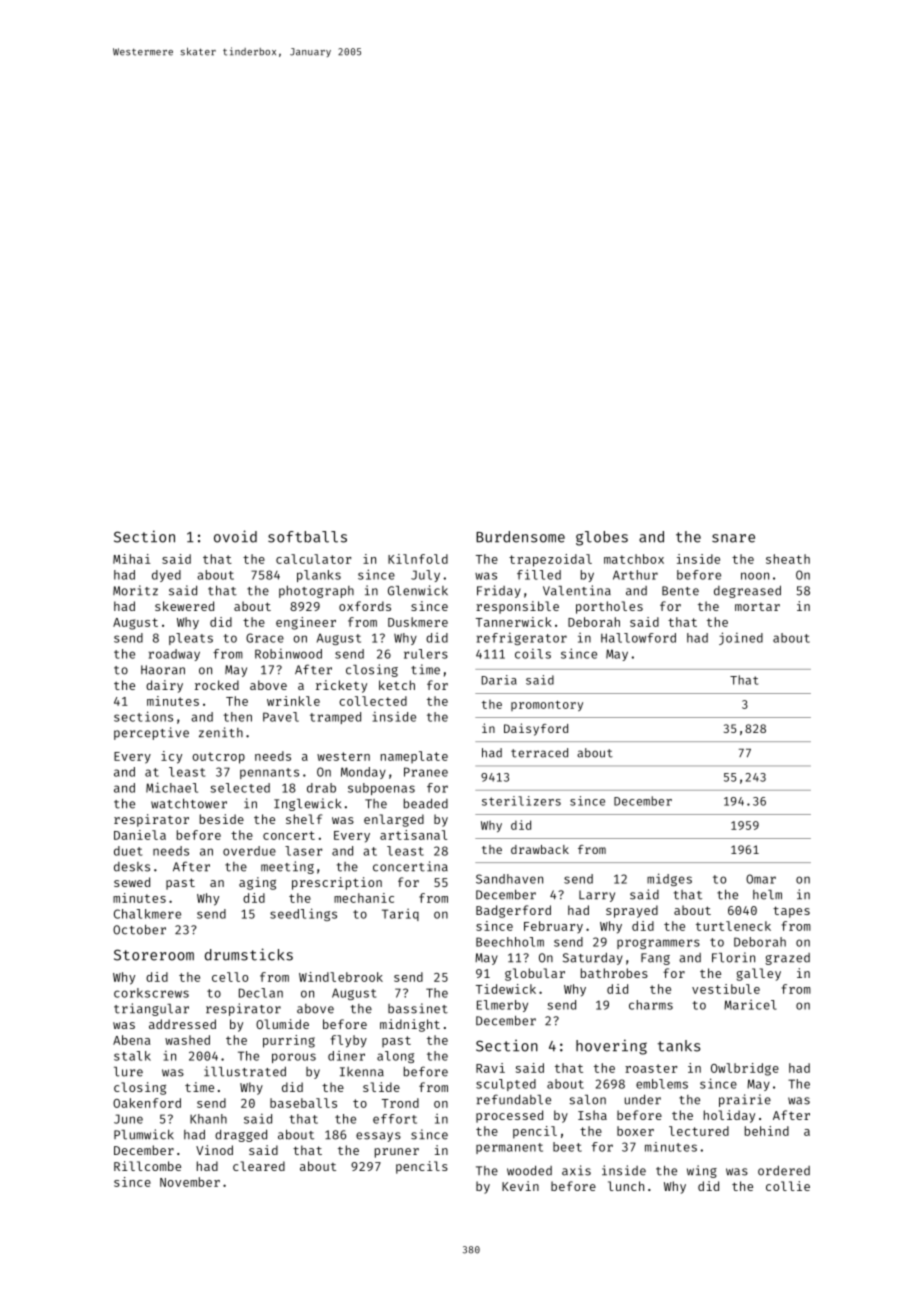 The image size is (924, 1308). What do you see at coordinates (259, 1166) in the page?
I see `cleared` at bounding box center [259, 1166].
